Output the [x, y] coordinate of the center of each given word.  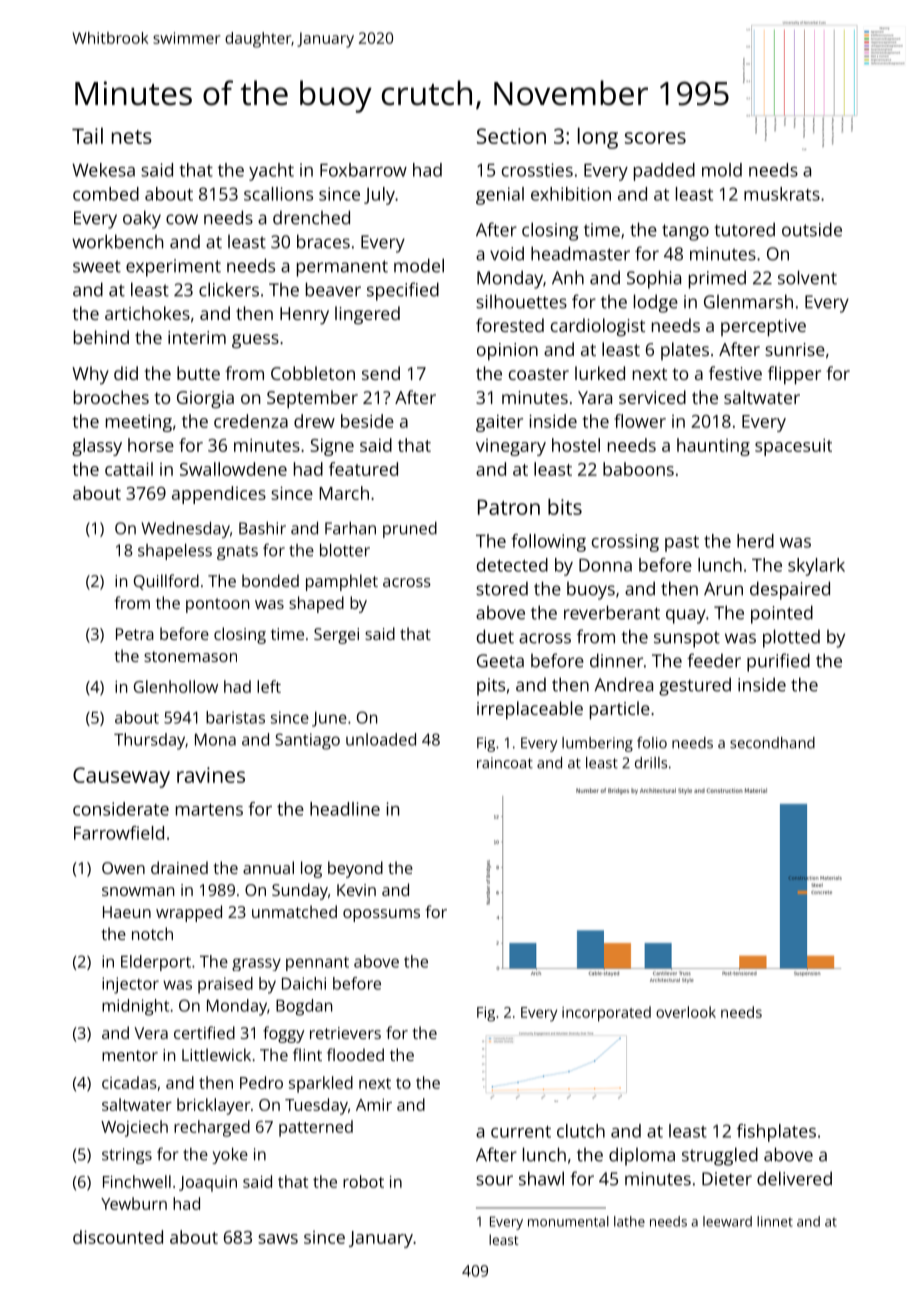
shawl [541, 1178]
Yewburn [134, 1203]
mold [722, 170]
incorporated [606, 1014]
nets [132, 137]
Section [511, 136]
